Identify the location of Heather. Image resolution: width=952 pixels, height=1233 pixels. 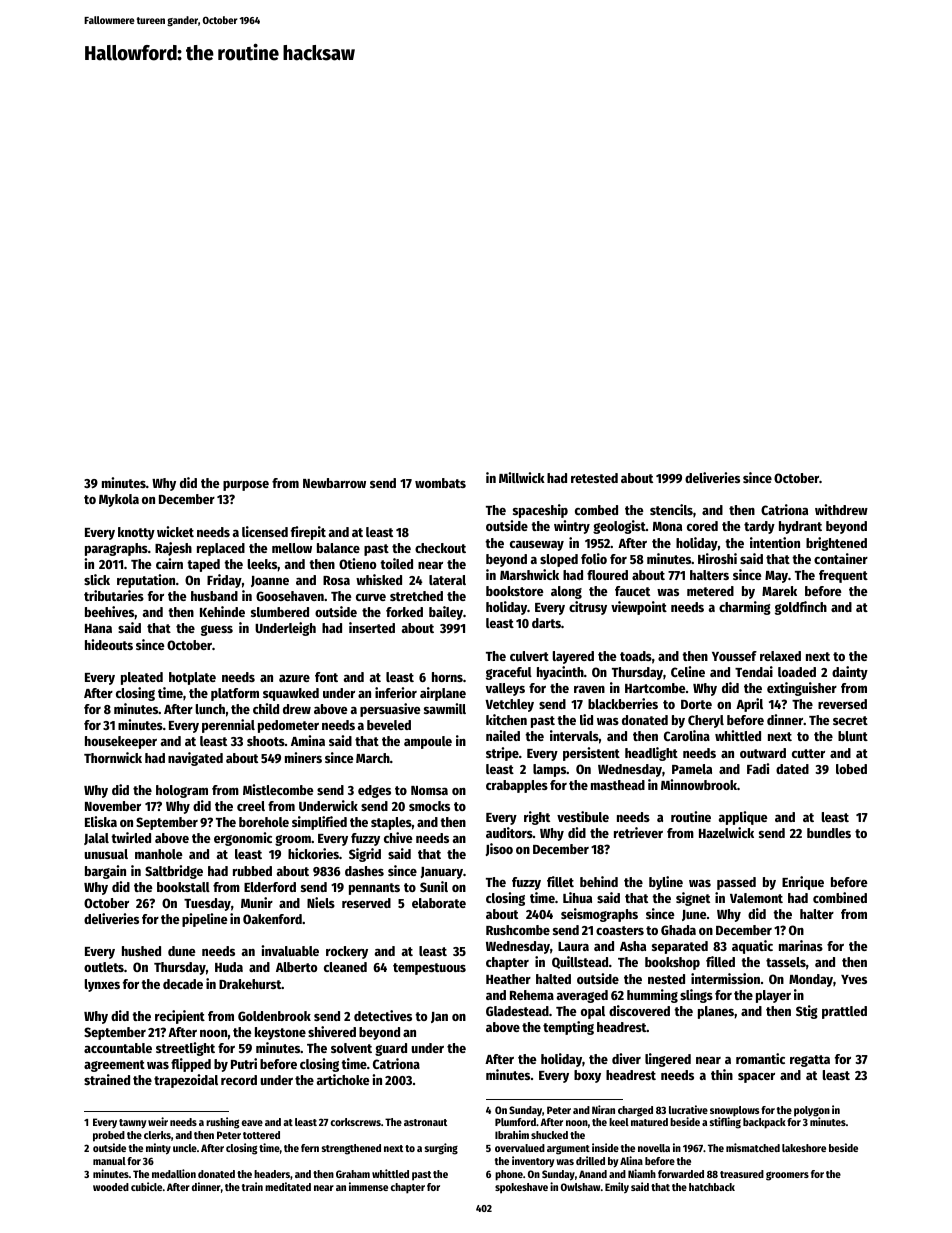
(508, 979).
